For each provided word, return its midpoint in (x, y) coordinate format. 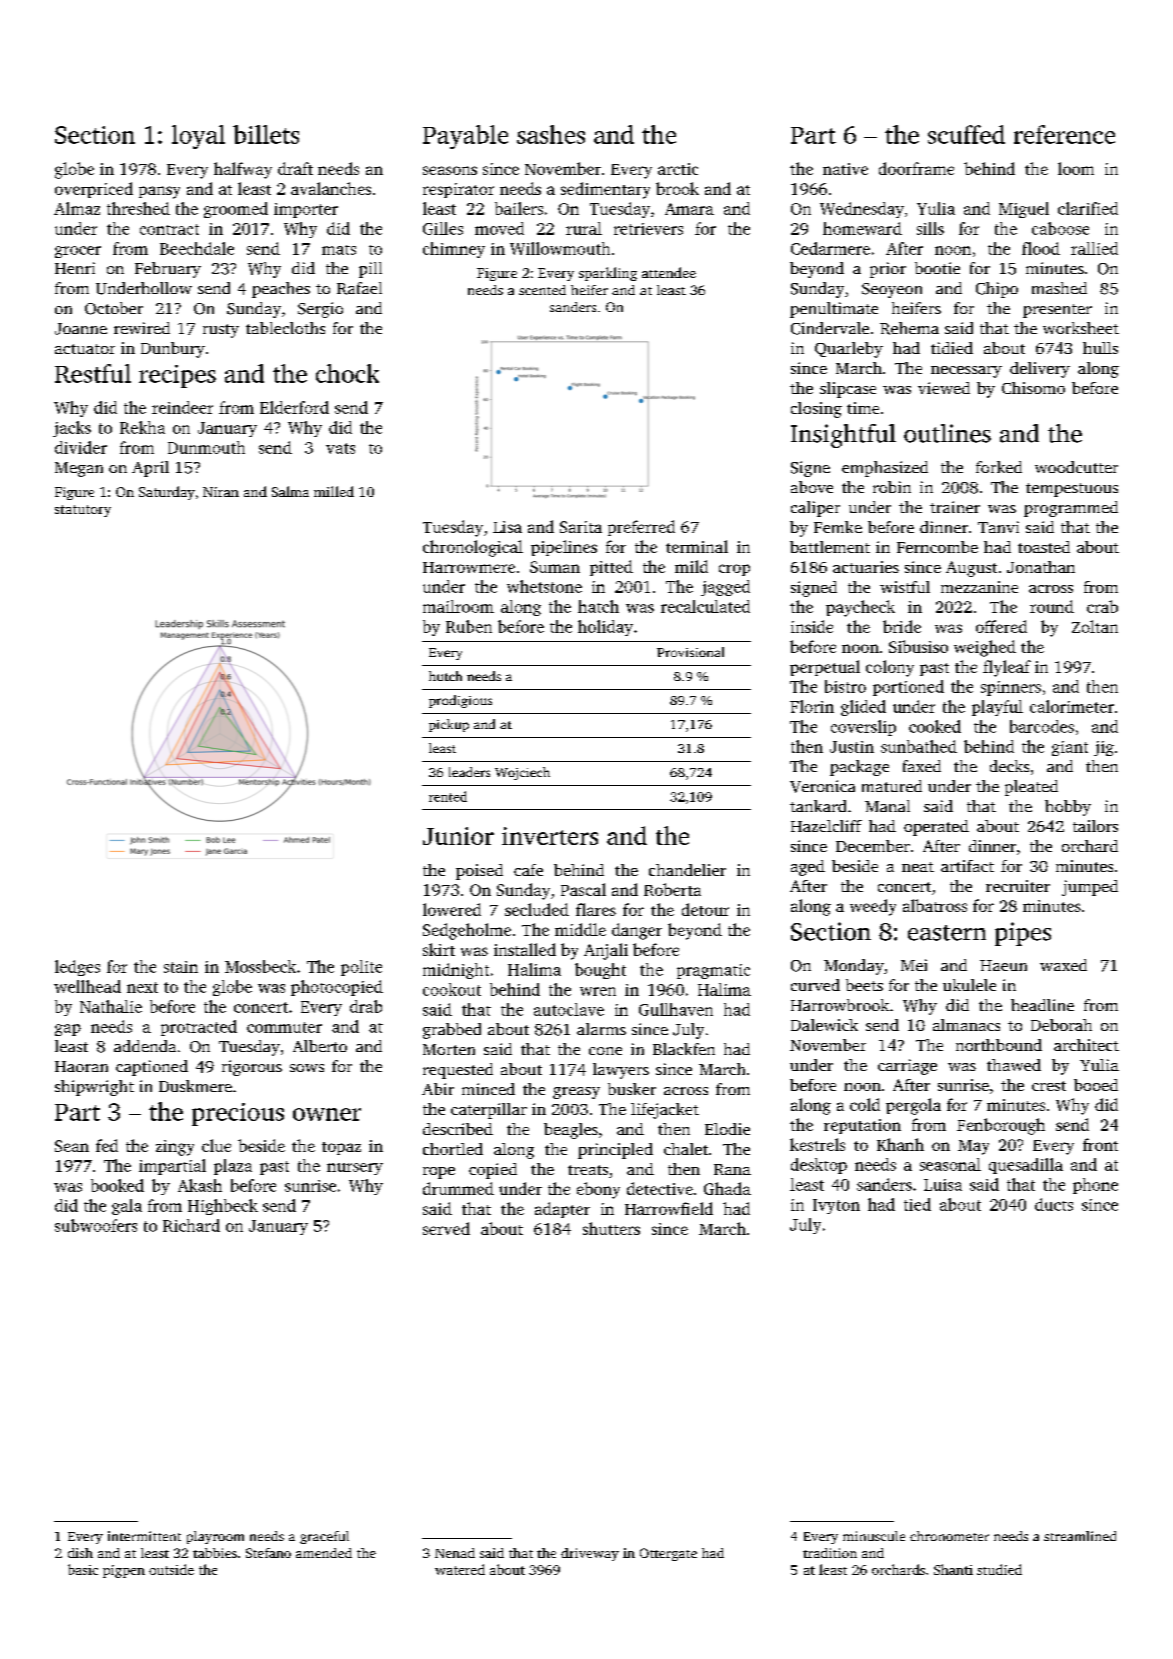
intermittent (144, 1536)
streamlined (1080, 1536)
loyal (198, 137)
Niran (221, 492)
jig (1104, 748)
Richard (191, 1225)
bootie (937, 268)
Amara (689, 209)
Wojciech (522, 773)
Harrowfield (669, 1208)
